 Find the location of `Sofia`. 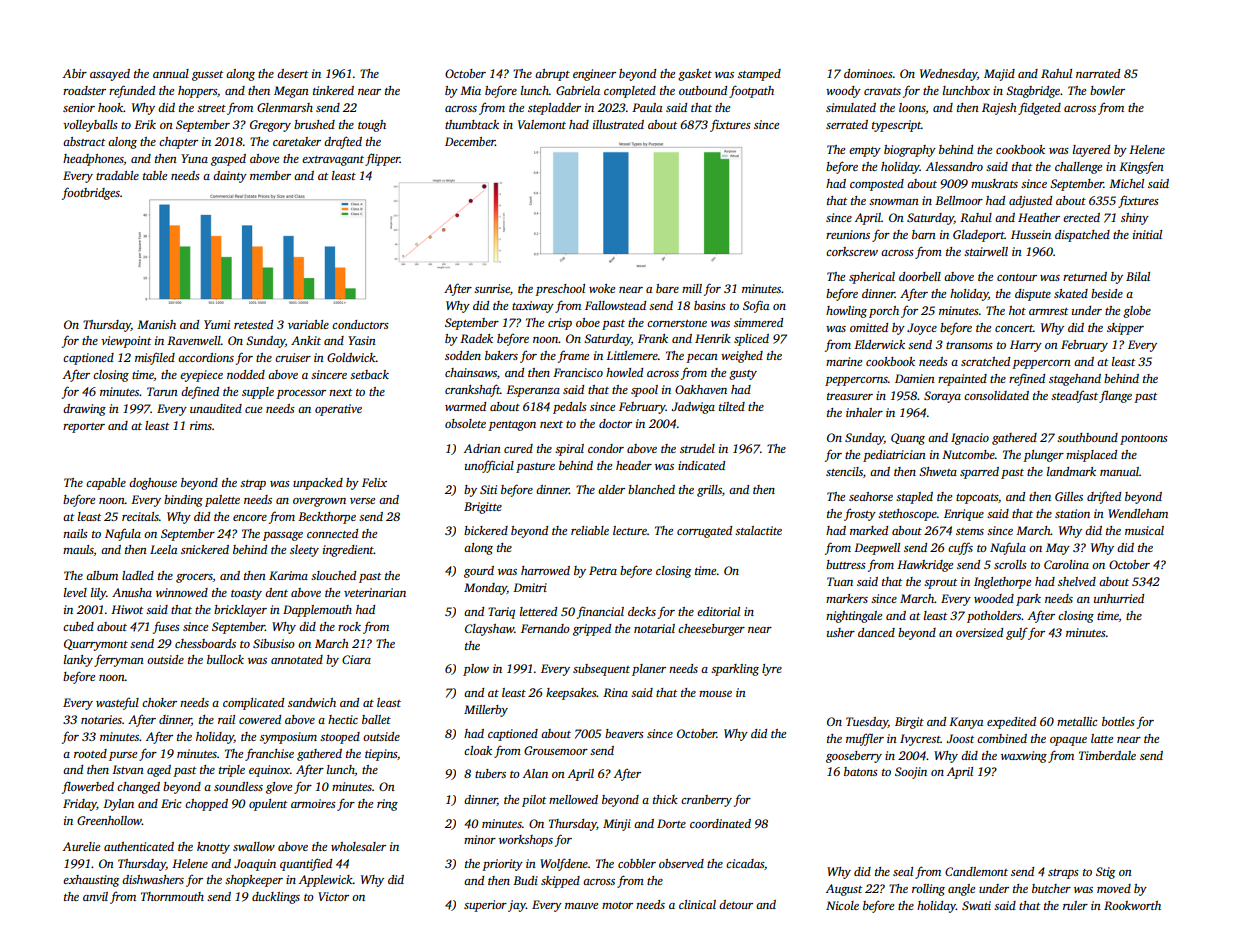

Sofia is located at coordinates (756, 307).
